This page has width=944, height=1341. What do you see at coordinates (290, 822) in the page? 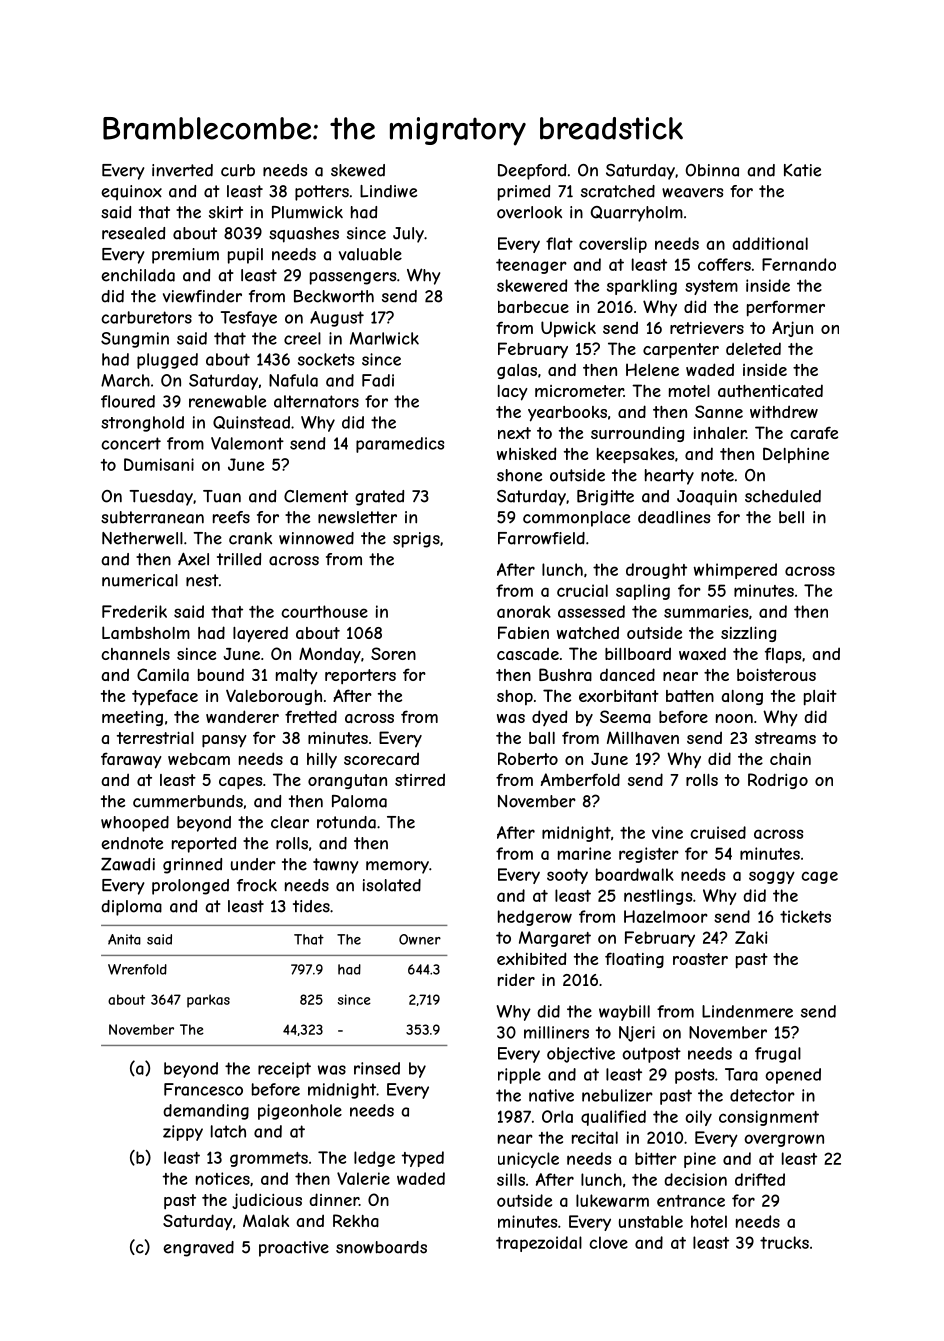
I see `clear` at bounding box center [290, 822].
